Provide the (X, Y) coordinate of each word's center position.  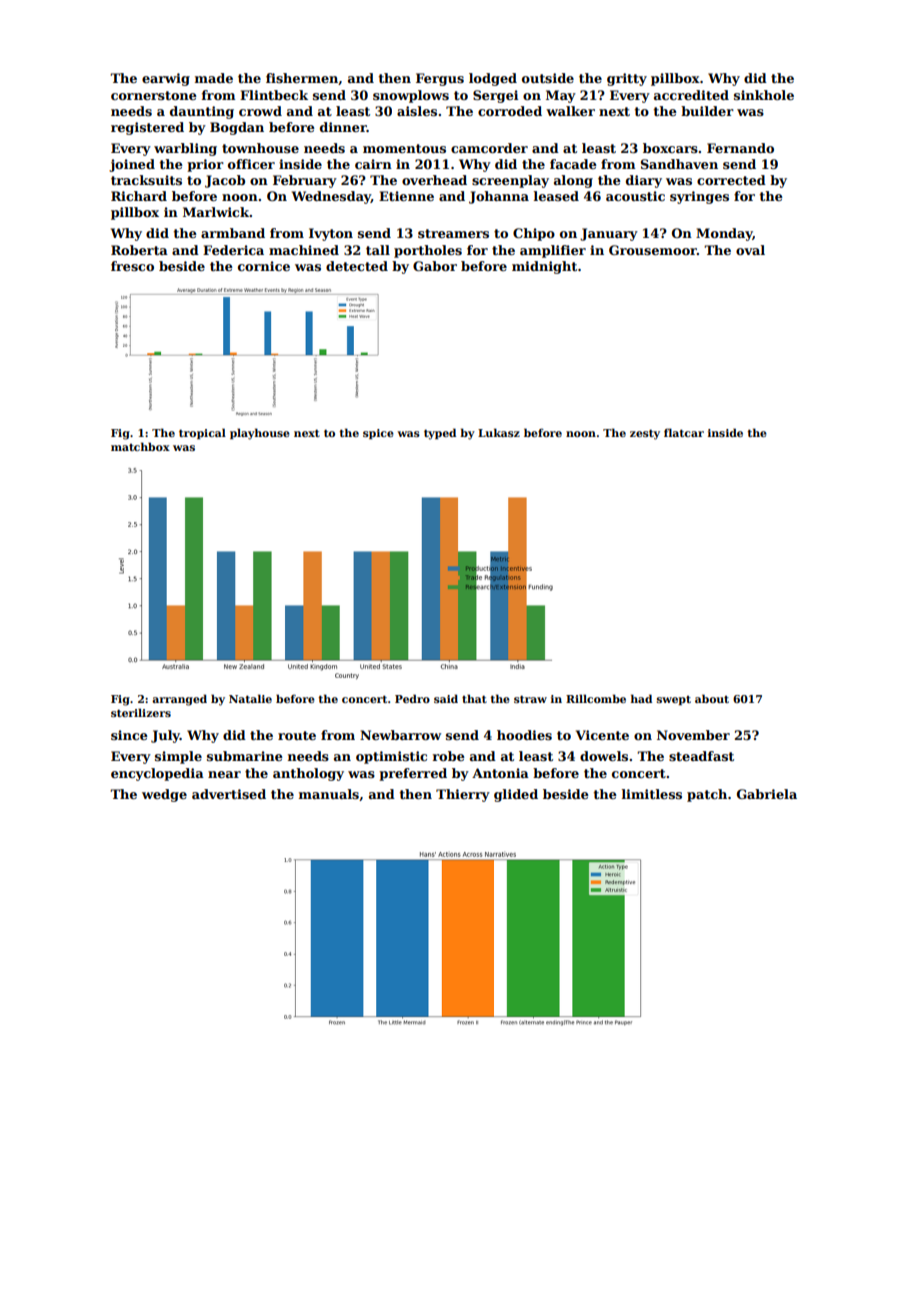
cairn (373, 164)
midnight (544, 267)
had (641, 698)
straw (530, 699)
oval (750, 250)
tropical (202, 433)
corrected (731, 180)
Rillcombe (596, 698)
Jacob (225, 181)
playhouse (260, 434)
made (214, 78)
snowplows (411, 96)
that (474, 698)
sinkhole (764, 95)
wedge (164, 795)
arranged (179, 700)
